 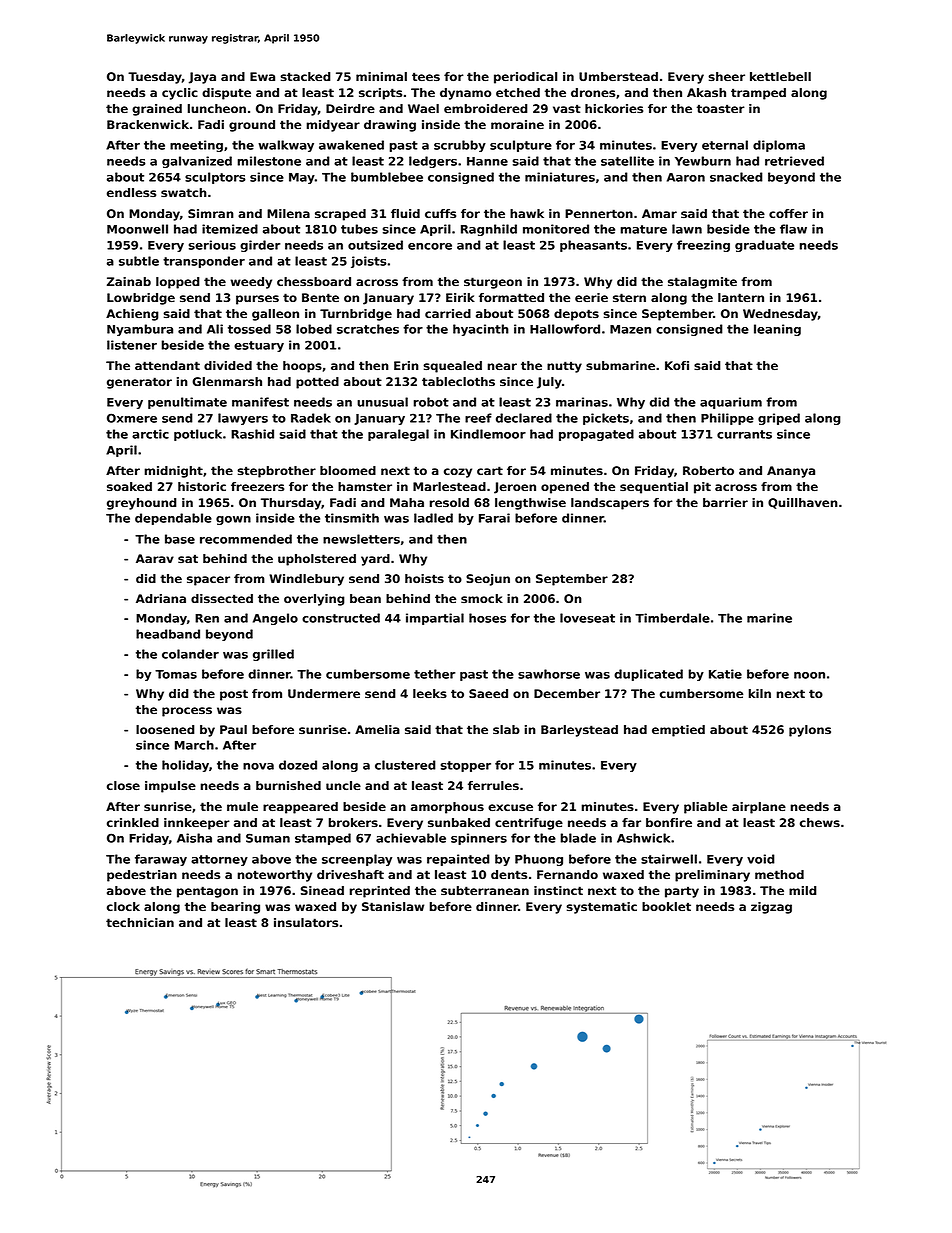 What do you see at coordinates (398, 435) in the screenshot?
I see `paralegal` at bounding box center [398, 435].
